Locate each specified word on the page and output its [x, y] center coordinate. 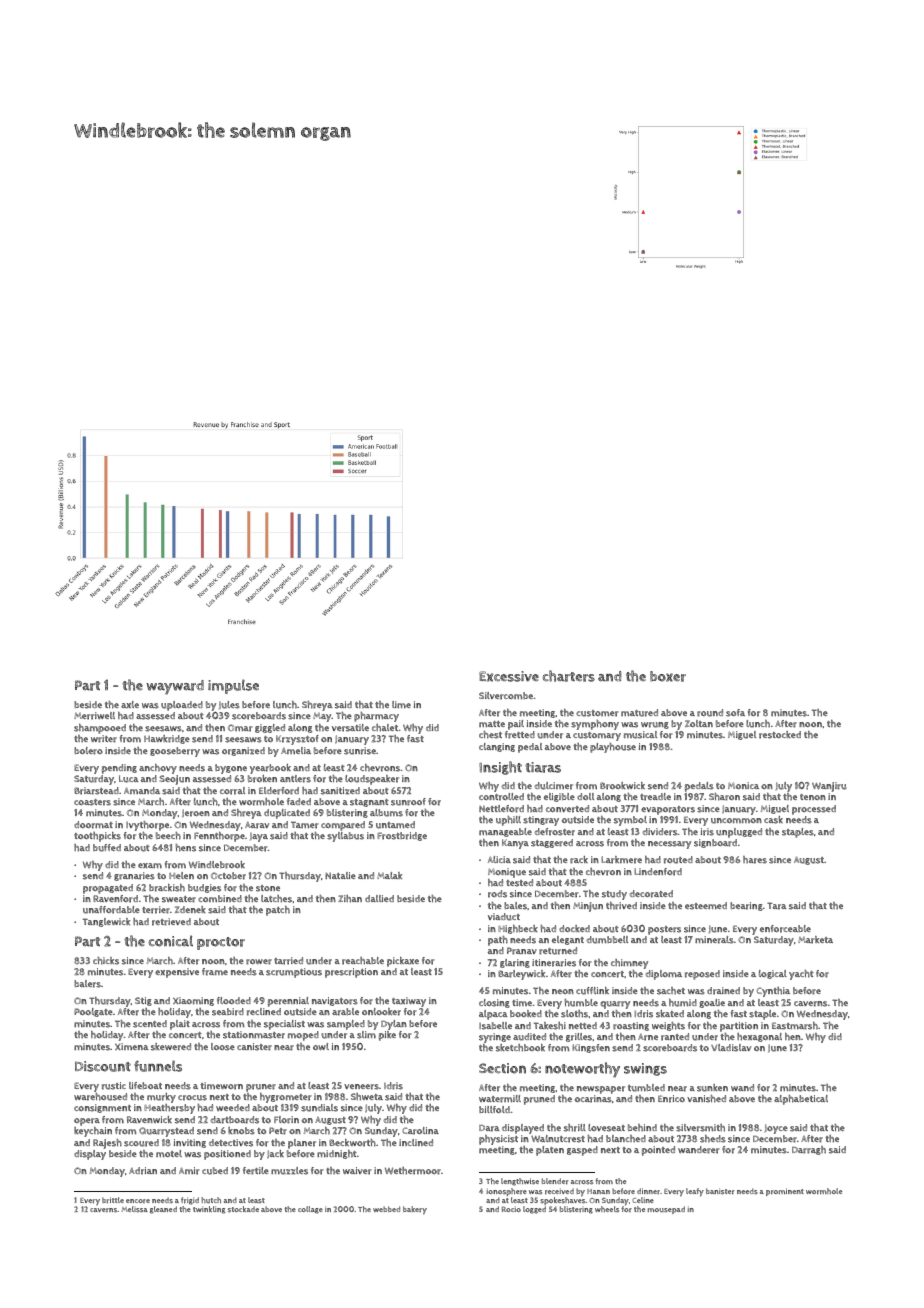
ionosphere [506, 1192]
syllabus [345, 837]
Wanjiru [829, 787]
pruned [539, 1100]
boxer [668, 676]
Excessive [509, 676]
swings [645, 1069]
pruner [261, 1088]
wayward [175, 687]
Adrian [143, 1171]
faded [299, 801]
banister [720, 1191]
